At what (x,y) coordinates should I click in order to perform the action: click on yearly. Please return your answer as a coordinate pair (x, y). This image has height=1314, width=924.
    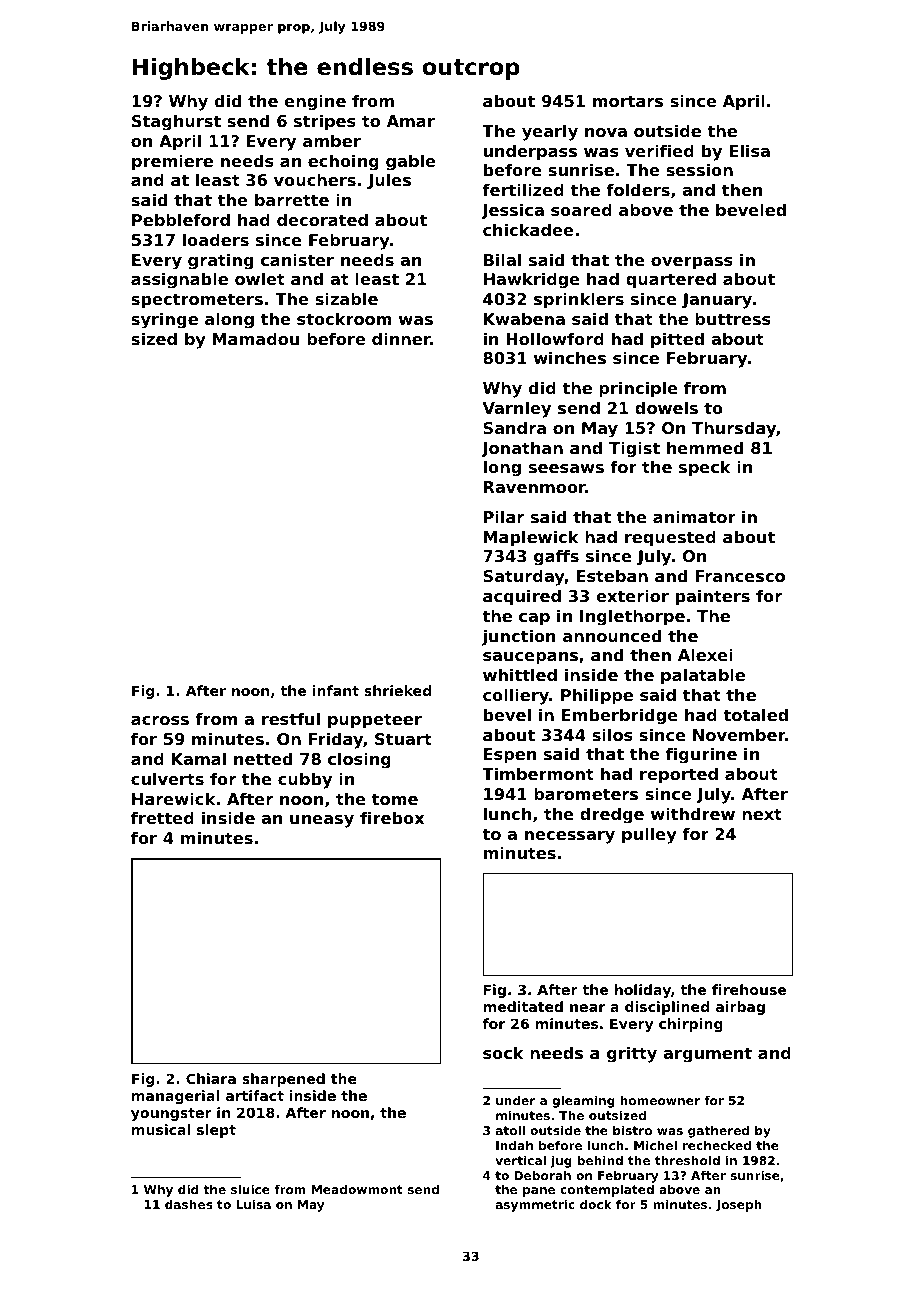
    Looking at the image, I should click on (550, 132).
